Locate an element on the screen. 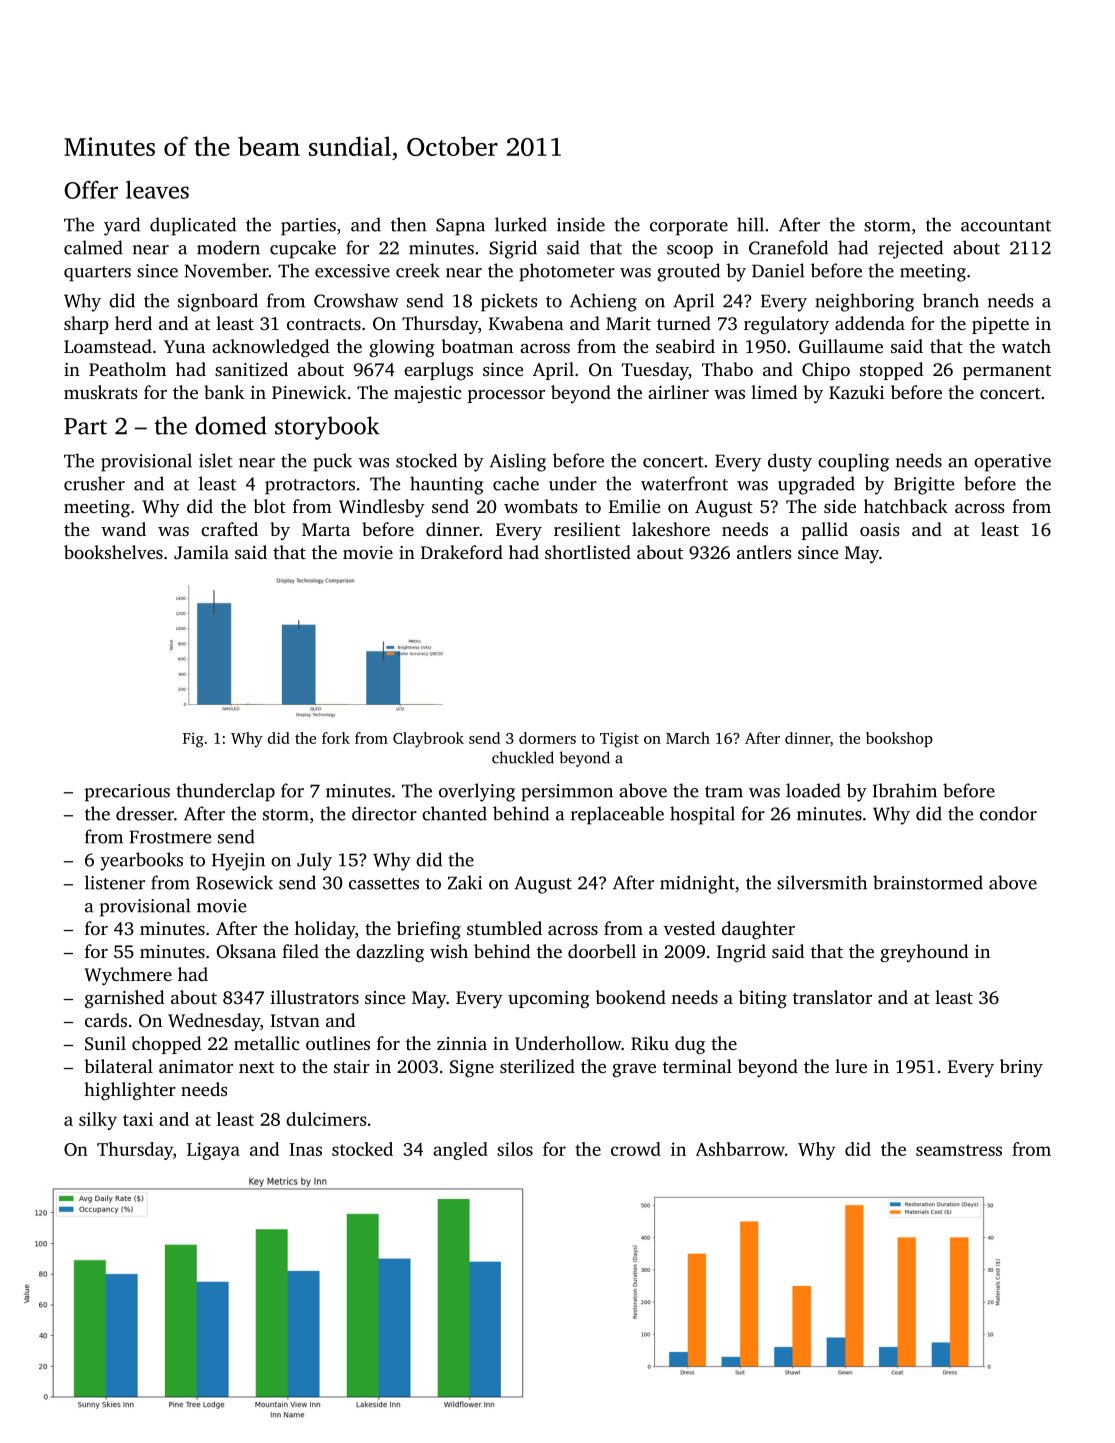 The height and width of the screenshot is (1443, 1115). Zaki is located at coordinates (465, 882).
